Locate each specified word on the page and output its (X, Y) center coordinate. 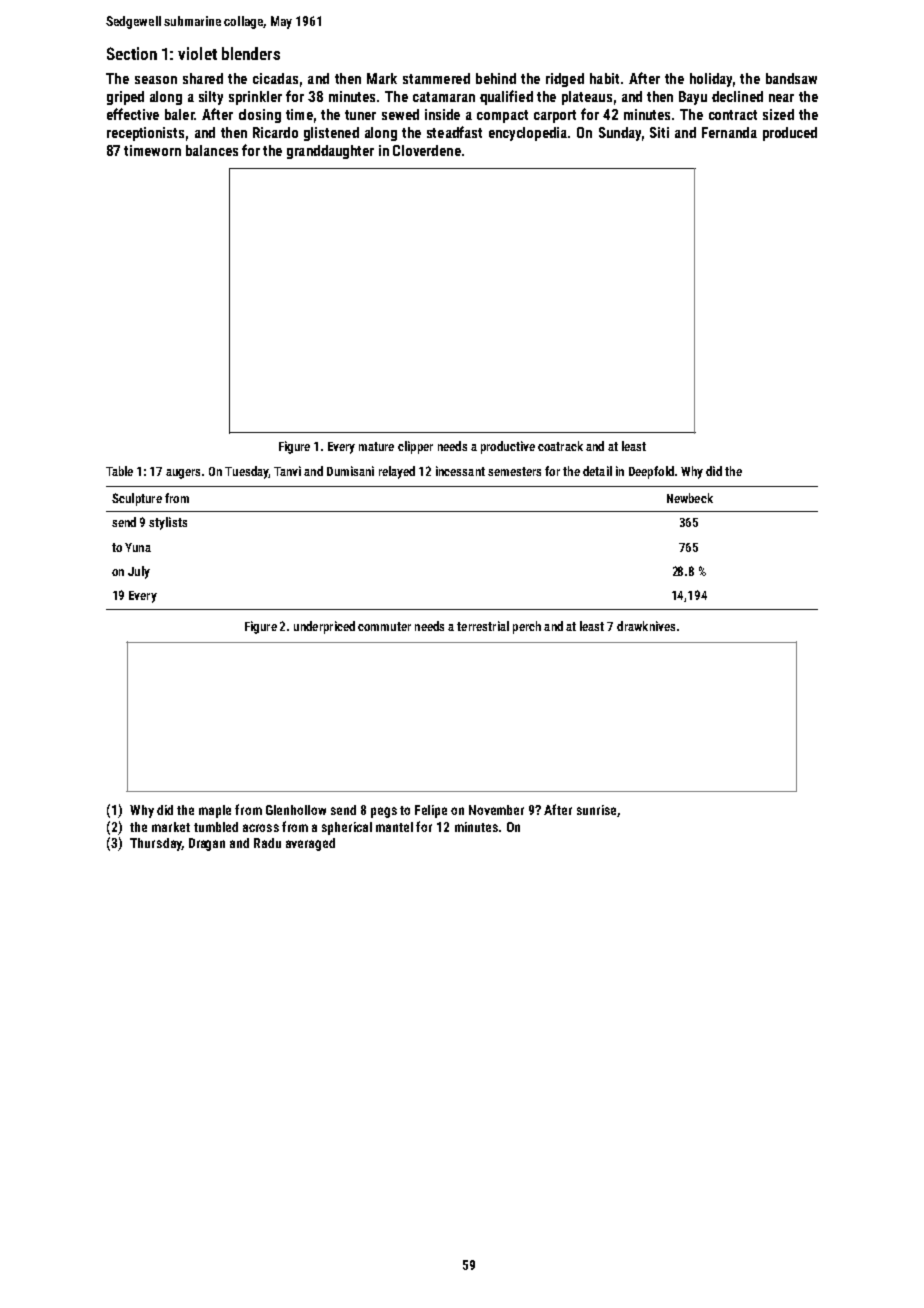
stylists (168, 523)
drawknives (646, 626)
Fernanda (729, 132)
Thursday (156, 844)
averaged (310, 844)
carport (555, 116)
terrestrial (483, 626)
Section (132, 53)
